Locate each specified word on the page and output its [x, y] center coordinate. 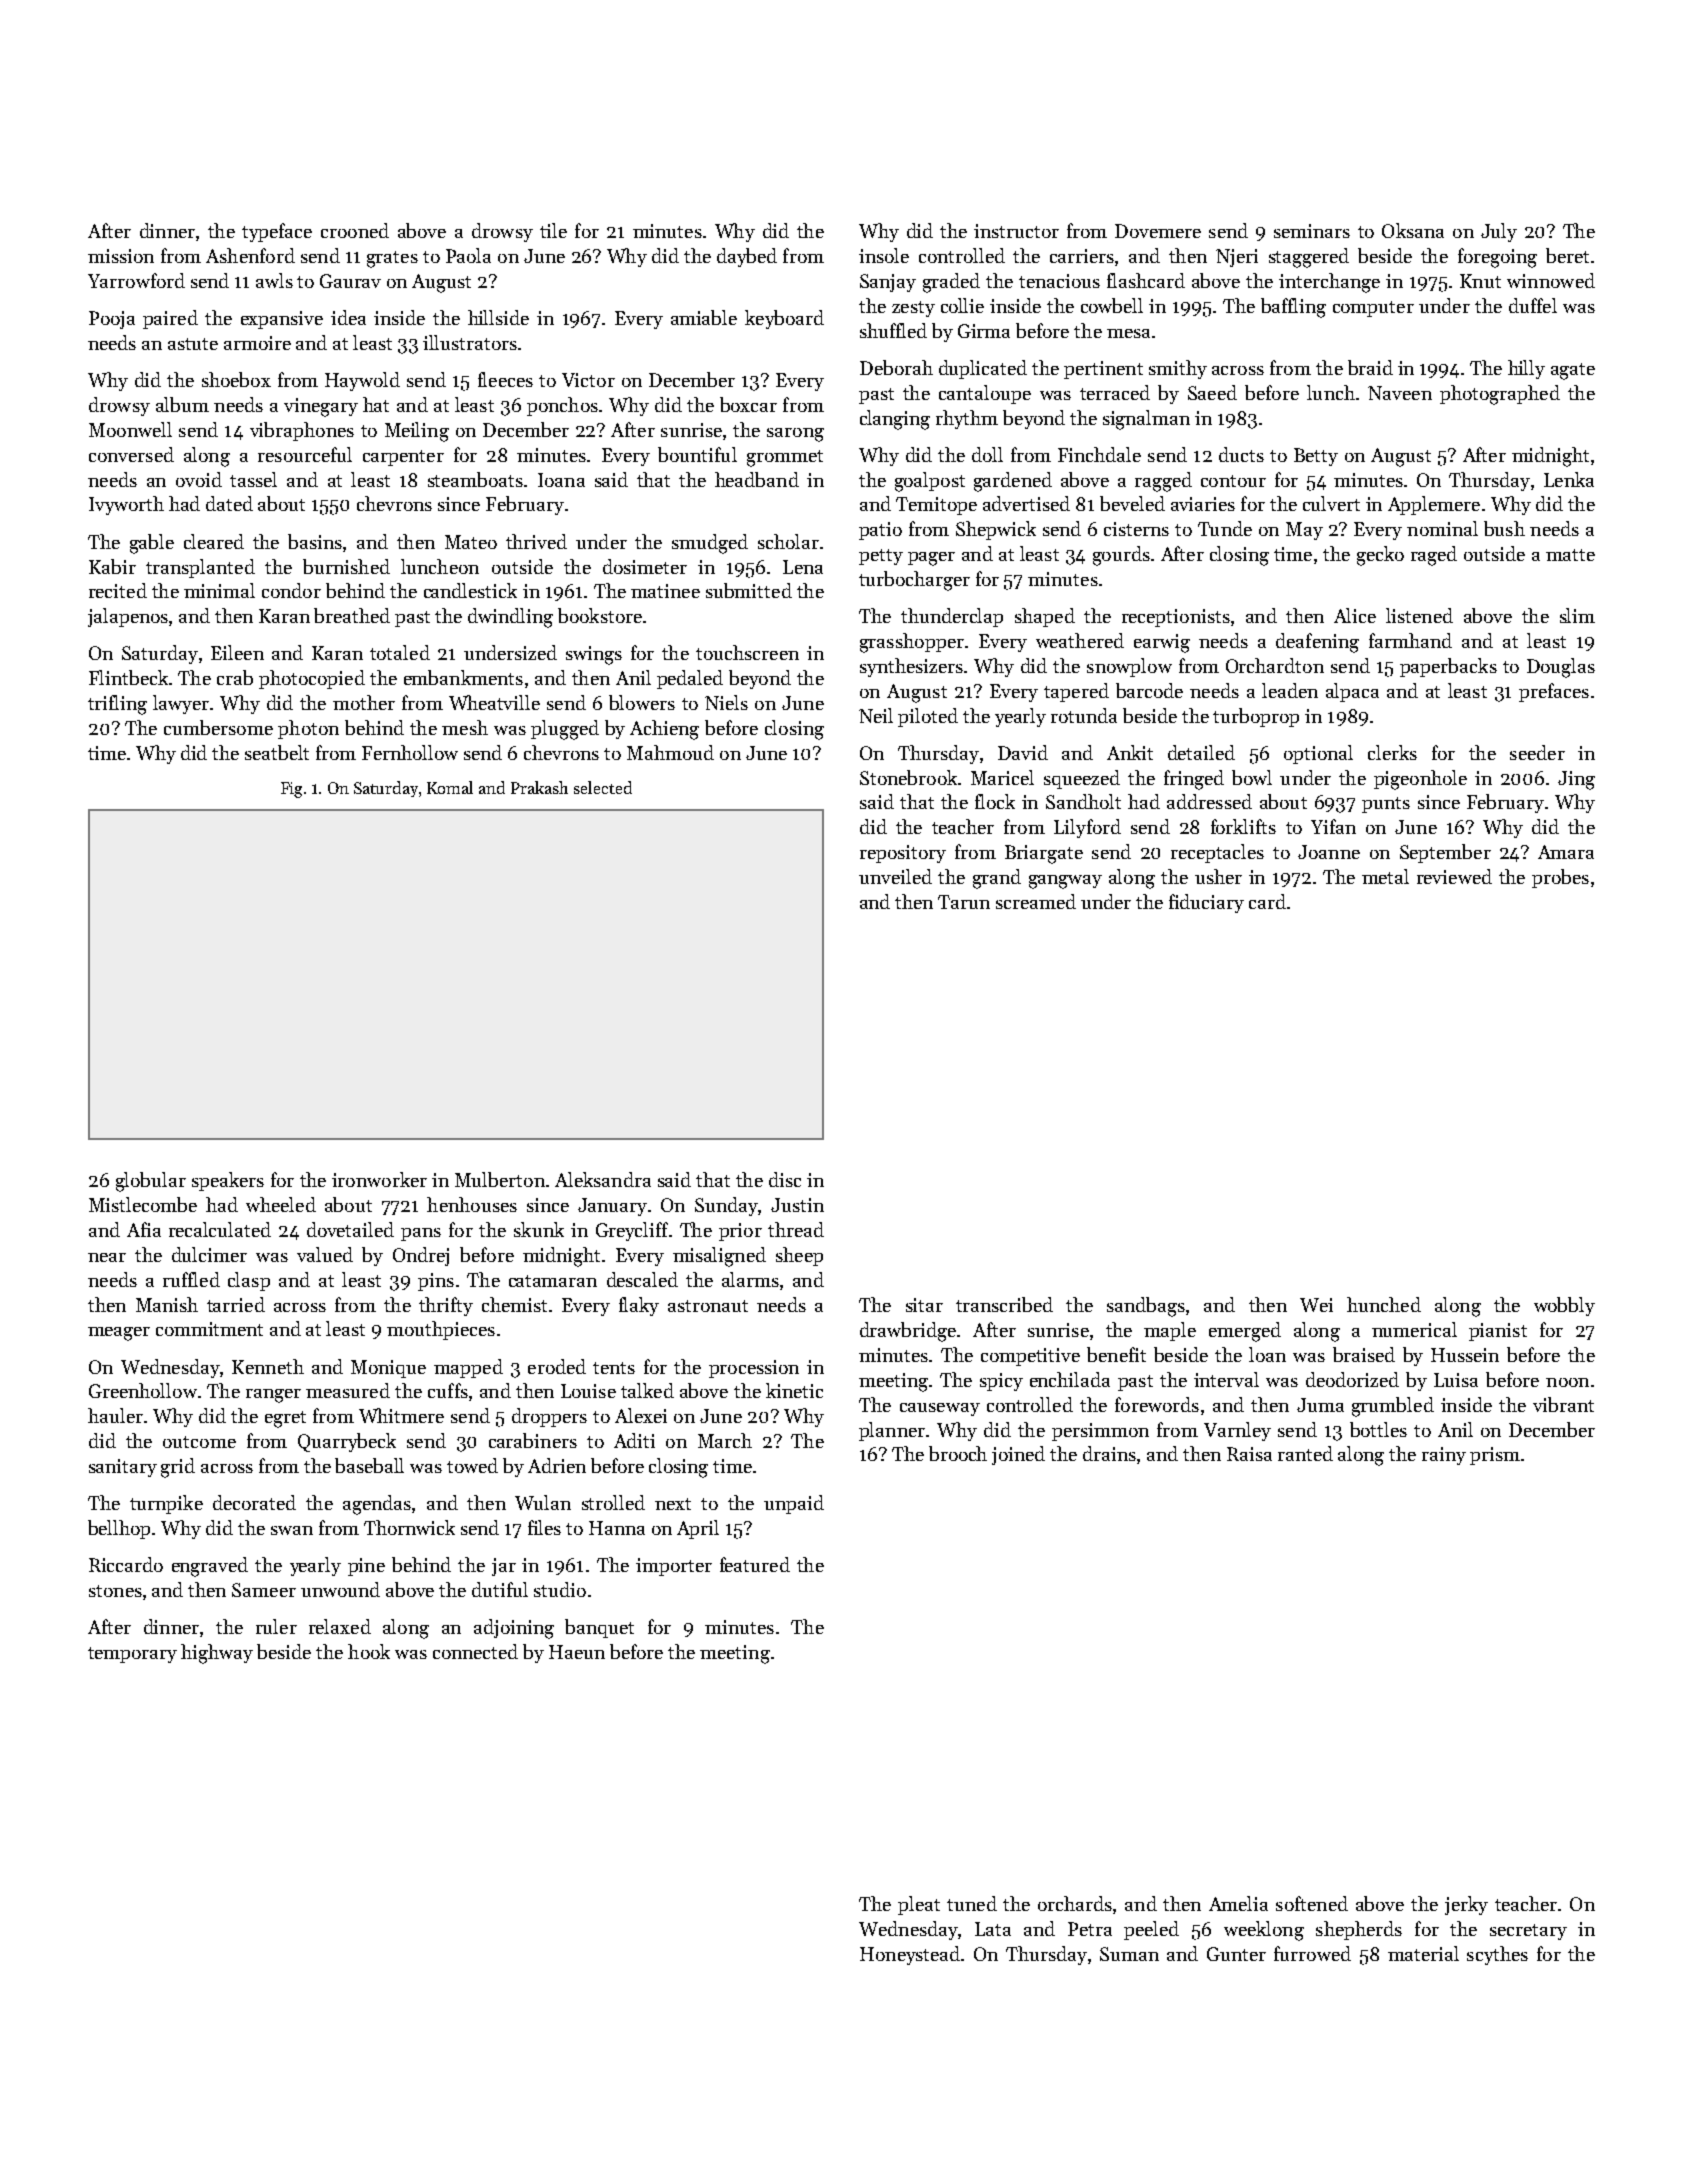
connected [475, 1651]
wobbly [1564, 1306]
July [1499, 232]
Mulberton [500, 1179]
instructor [1016, 231]
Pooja [112, 320]
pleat [919, 1905]
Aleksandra [603, 1179]
